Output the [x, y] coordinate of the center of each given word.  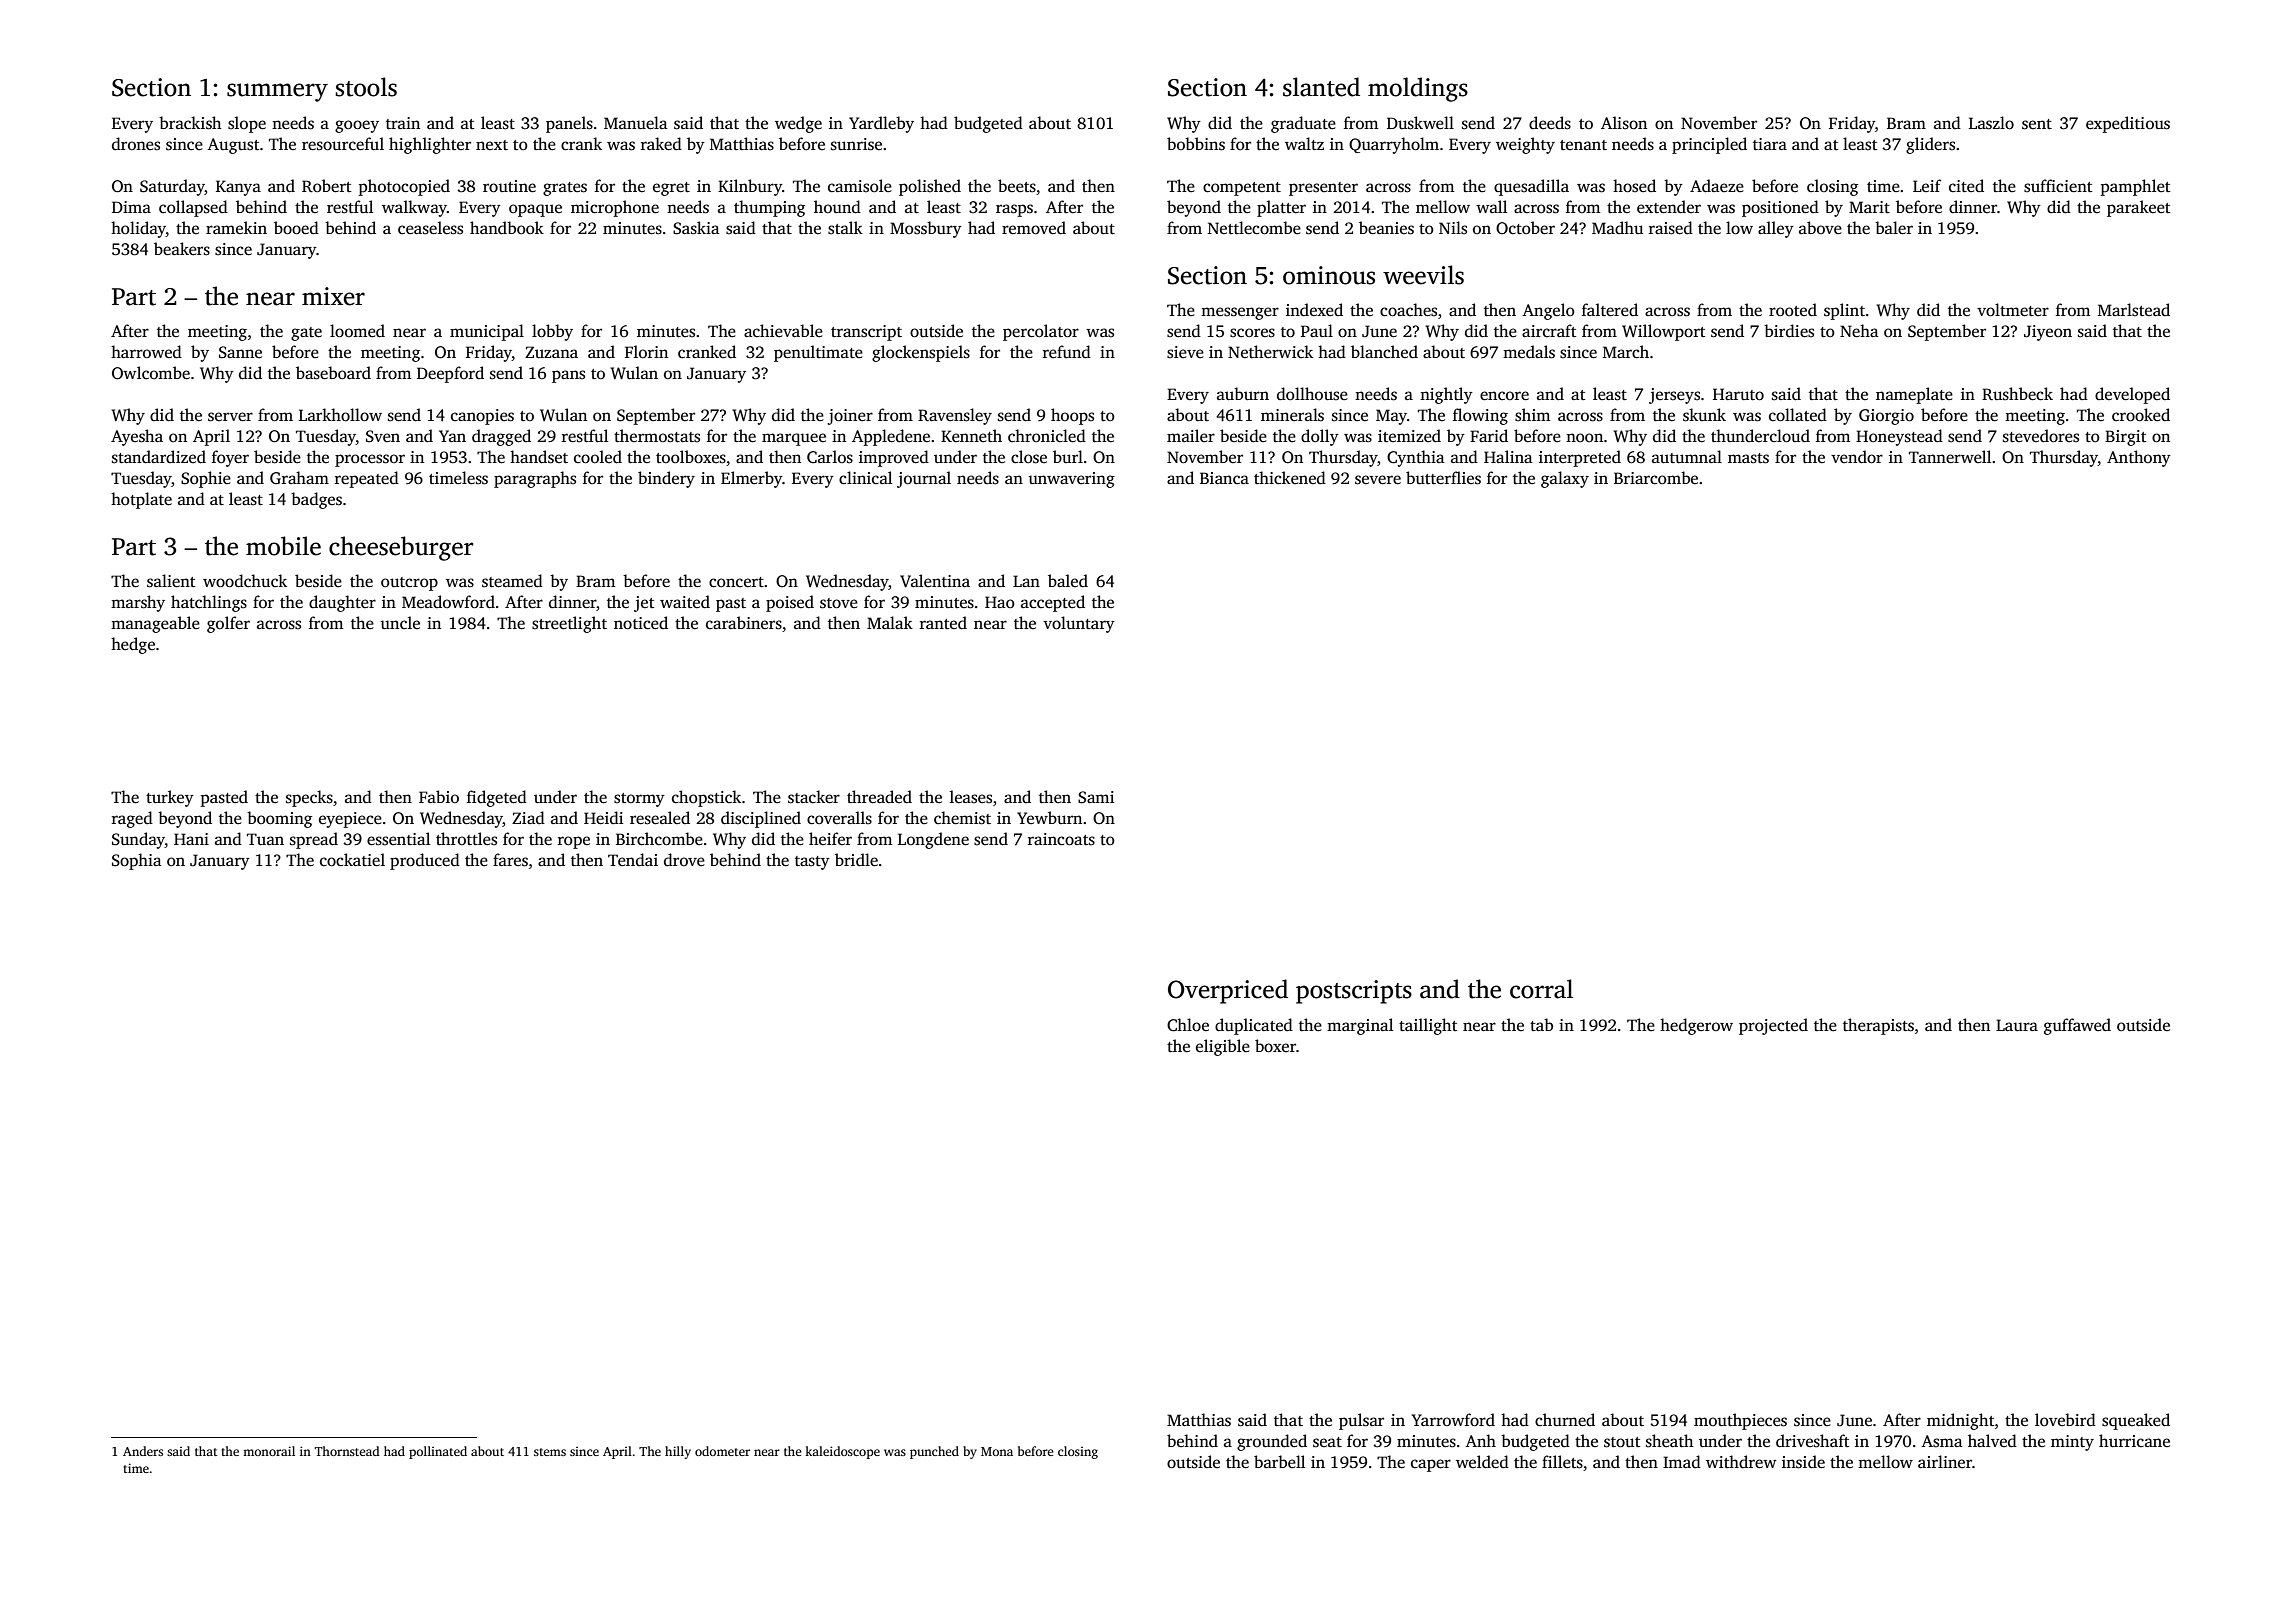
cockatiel [352, 860]
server [230, 417]
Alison [1624, 123]
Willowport [1663, 332]
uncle [400, 622]
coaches [1408, 310]
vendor [1857, 457]
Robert [326, 186]
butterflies [1443, 478]
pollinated [438, 1452]
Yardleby [881, 124]
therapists [1878, 1026]
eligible [1223, 1047]
